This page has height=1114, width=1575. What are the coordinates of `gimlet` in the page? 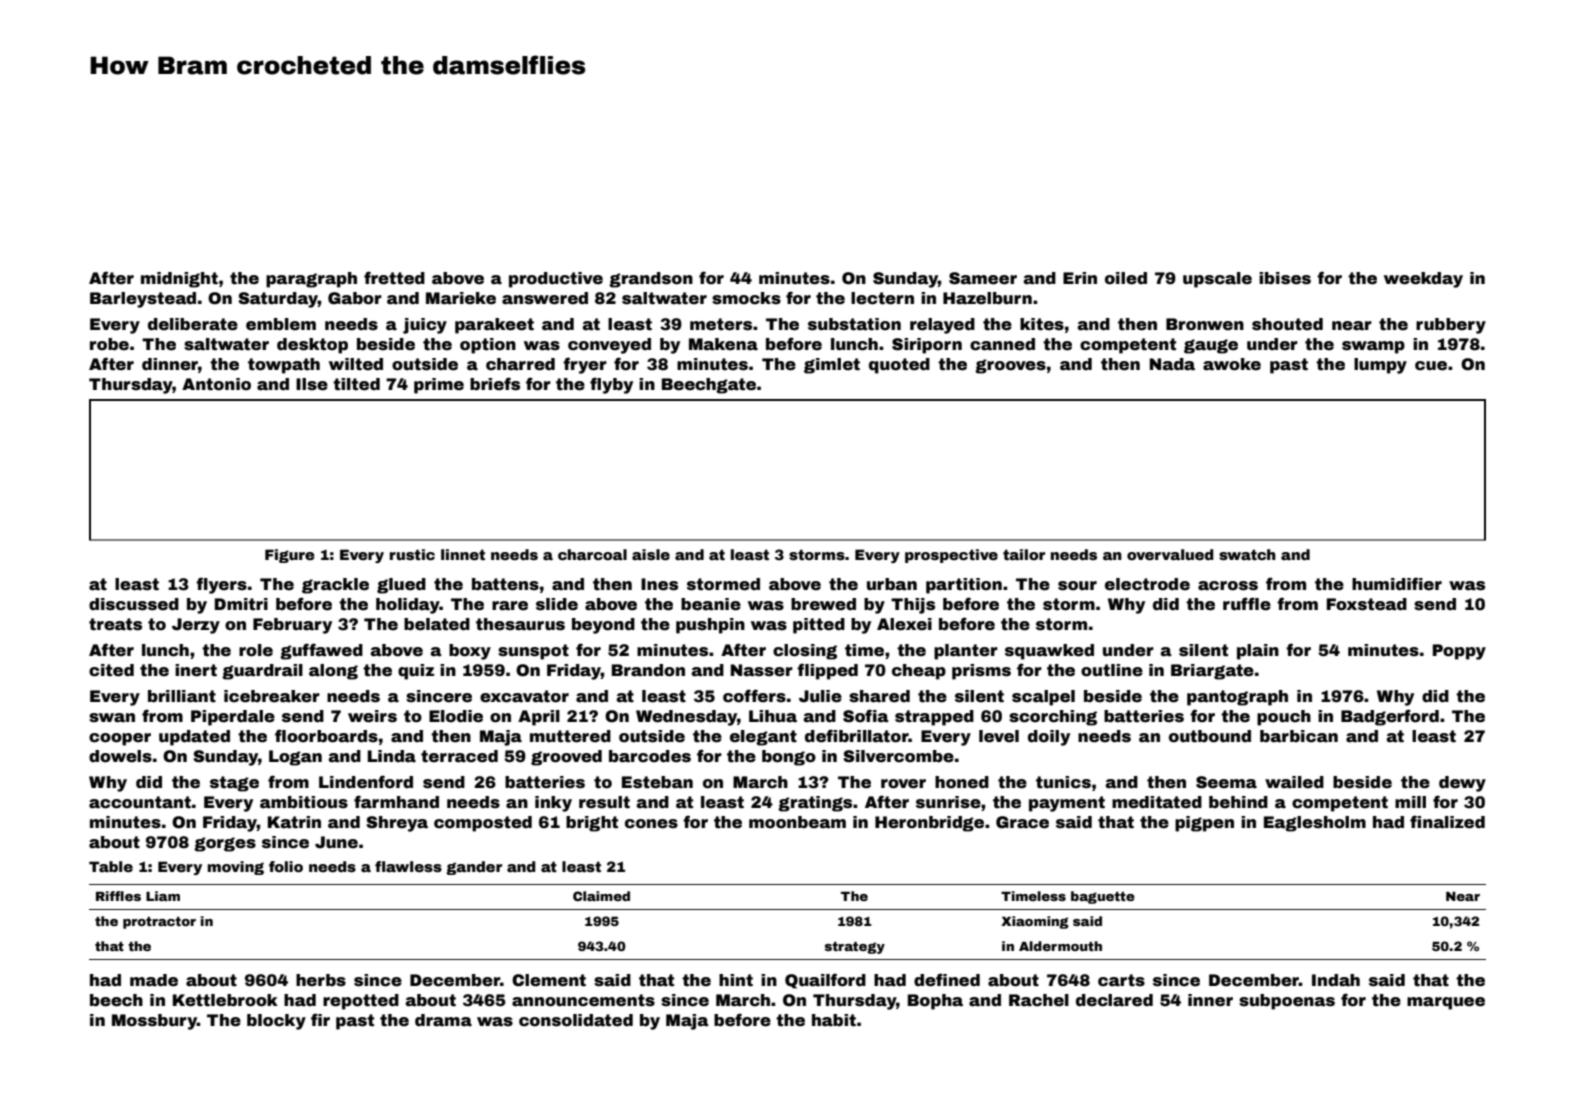 It's located at (832, 366).
